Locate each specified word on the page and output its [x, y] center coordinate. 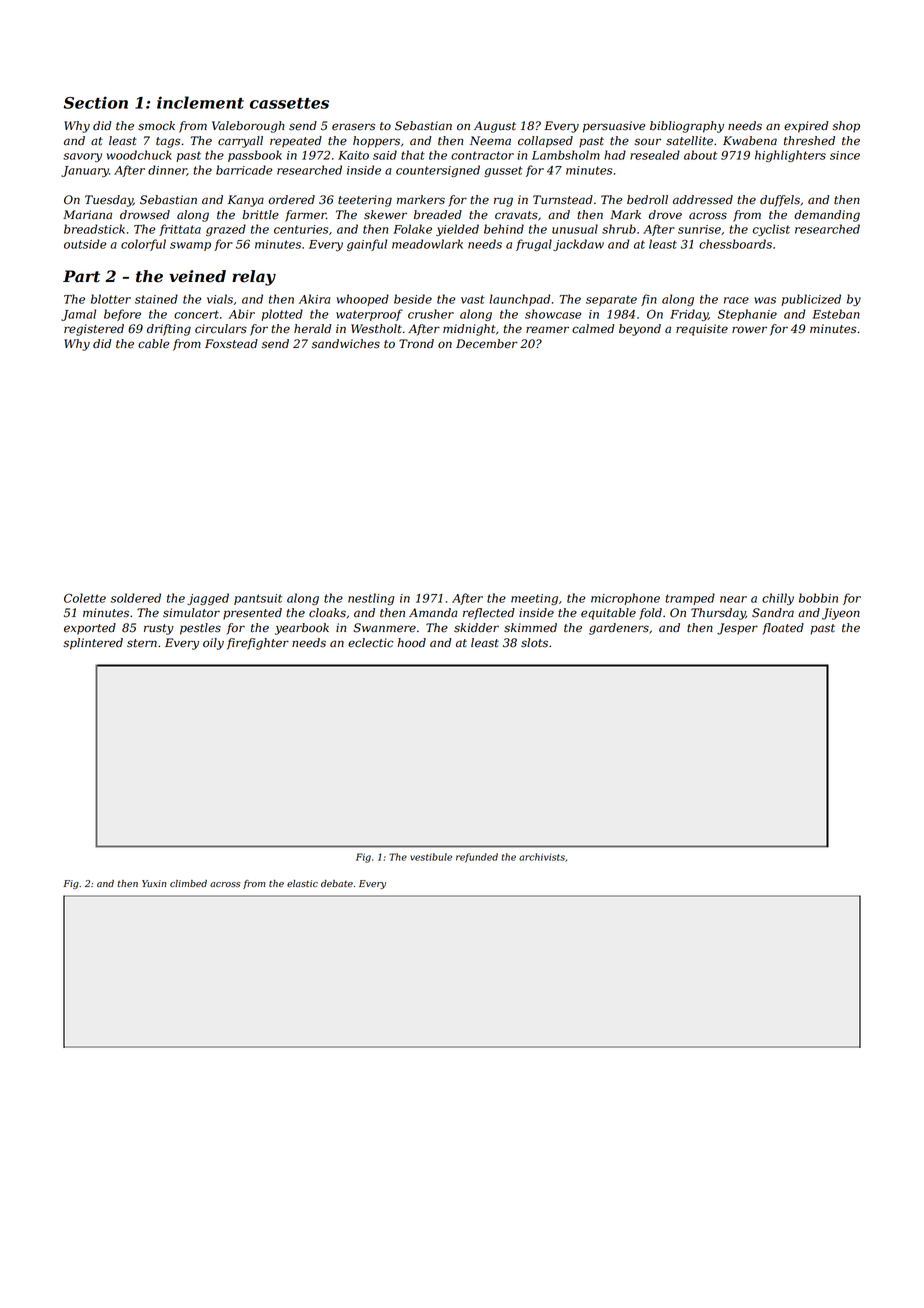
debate [337, 883]
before [122, 315]
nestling [371, 599]
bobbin [818, 598]
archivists [542, 857]
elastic [302, 883]
